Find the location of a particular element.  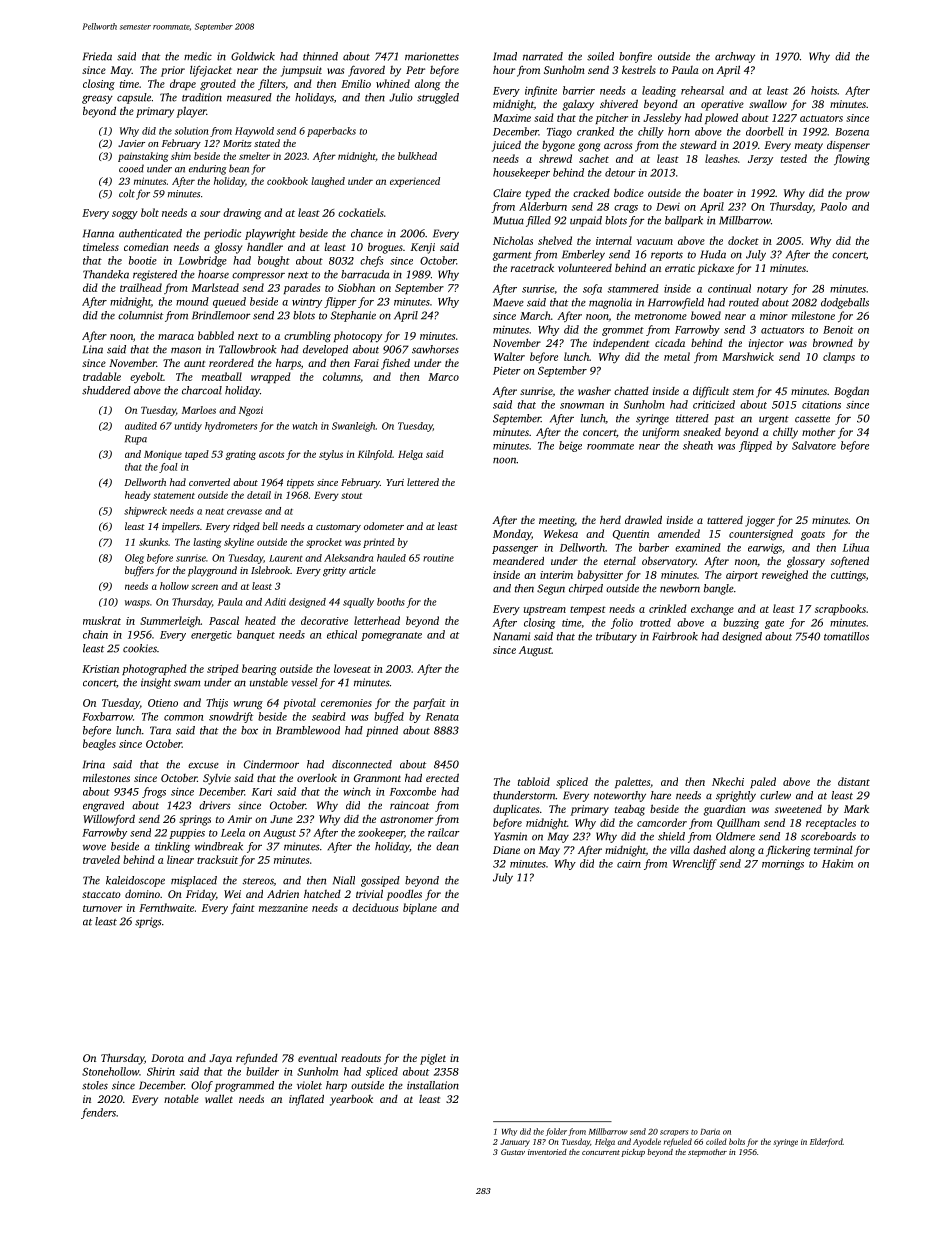

Bogdan is located at coordinates (851, 392).
